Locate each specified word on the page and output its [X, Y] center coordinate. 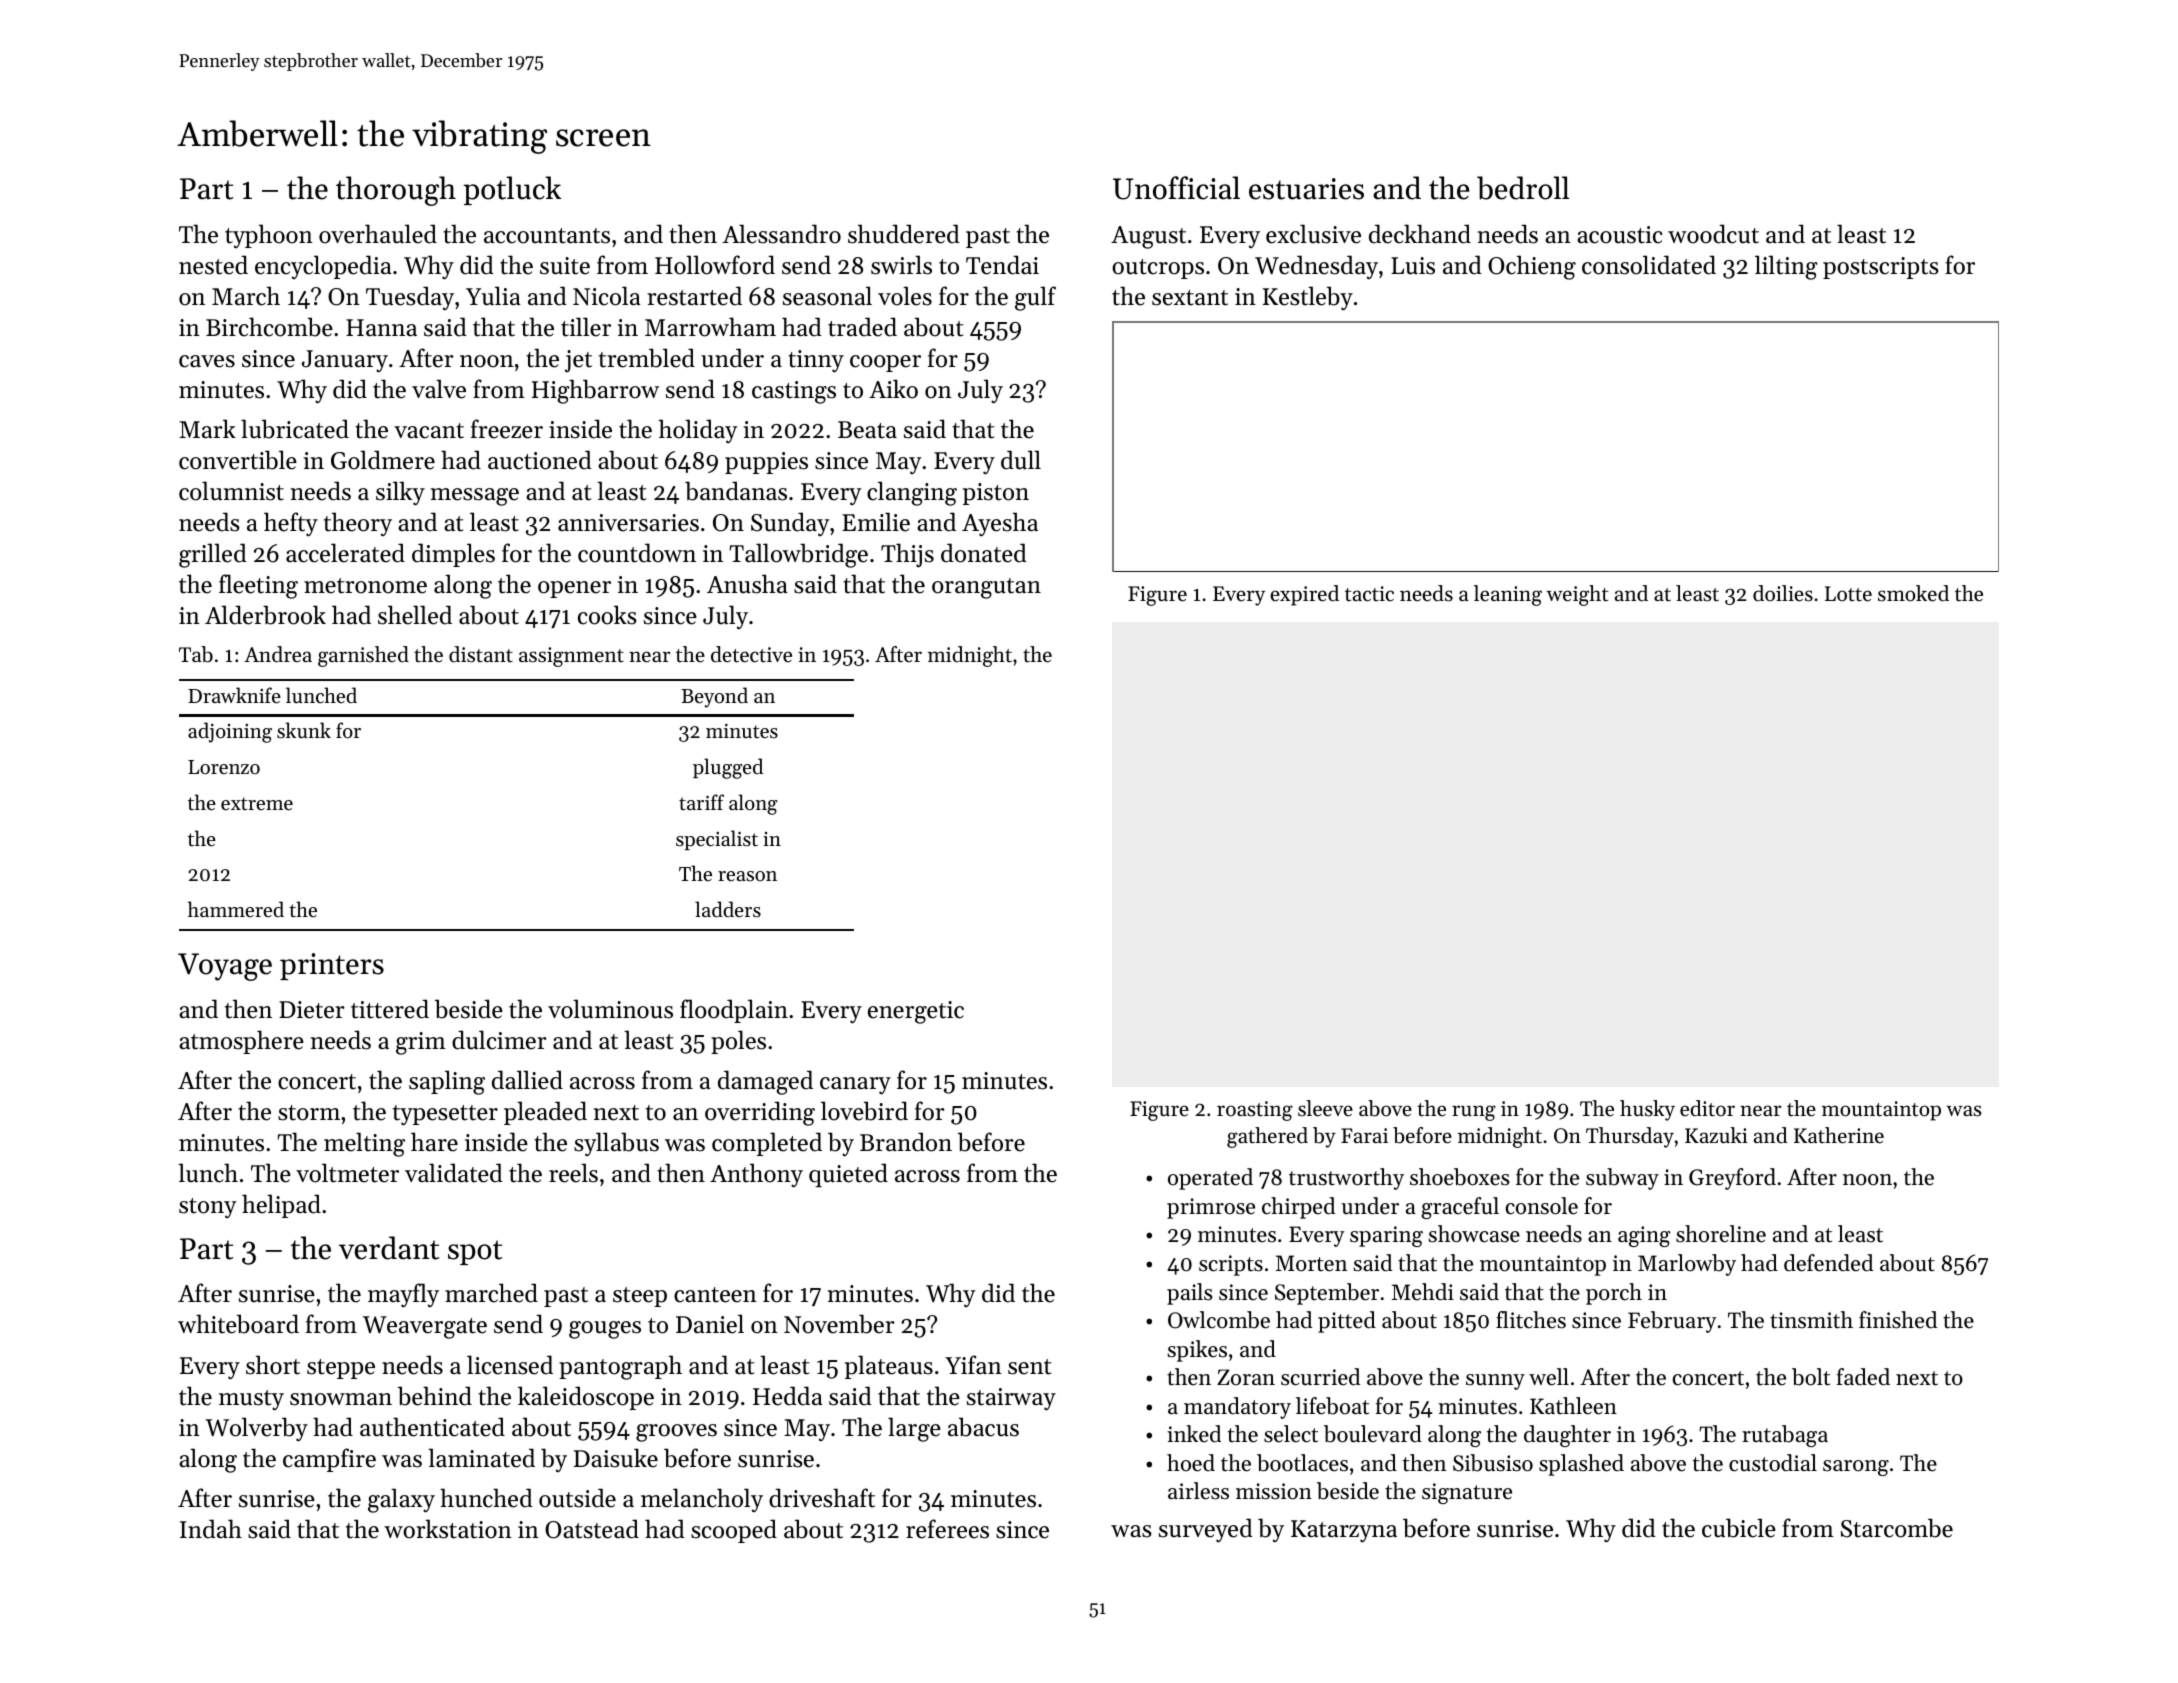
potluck [512, 190]
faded [1863, 1377]
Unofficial [1176, 188]
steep [640, 1297]
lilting [1786, 267]
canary [855, 1085]
